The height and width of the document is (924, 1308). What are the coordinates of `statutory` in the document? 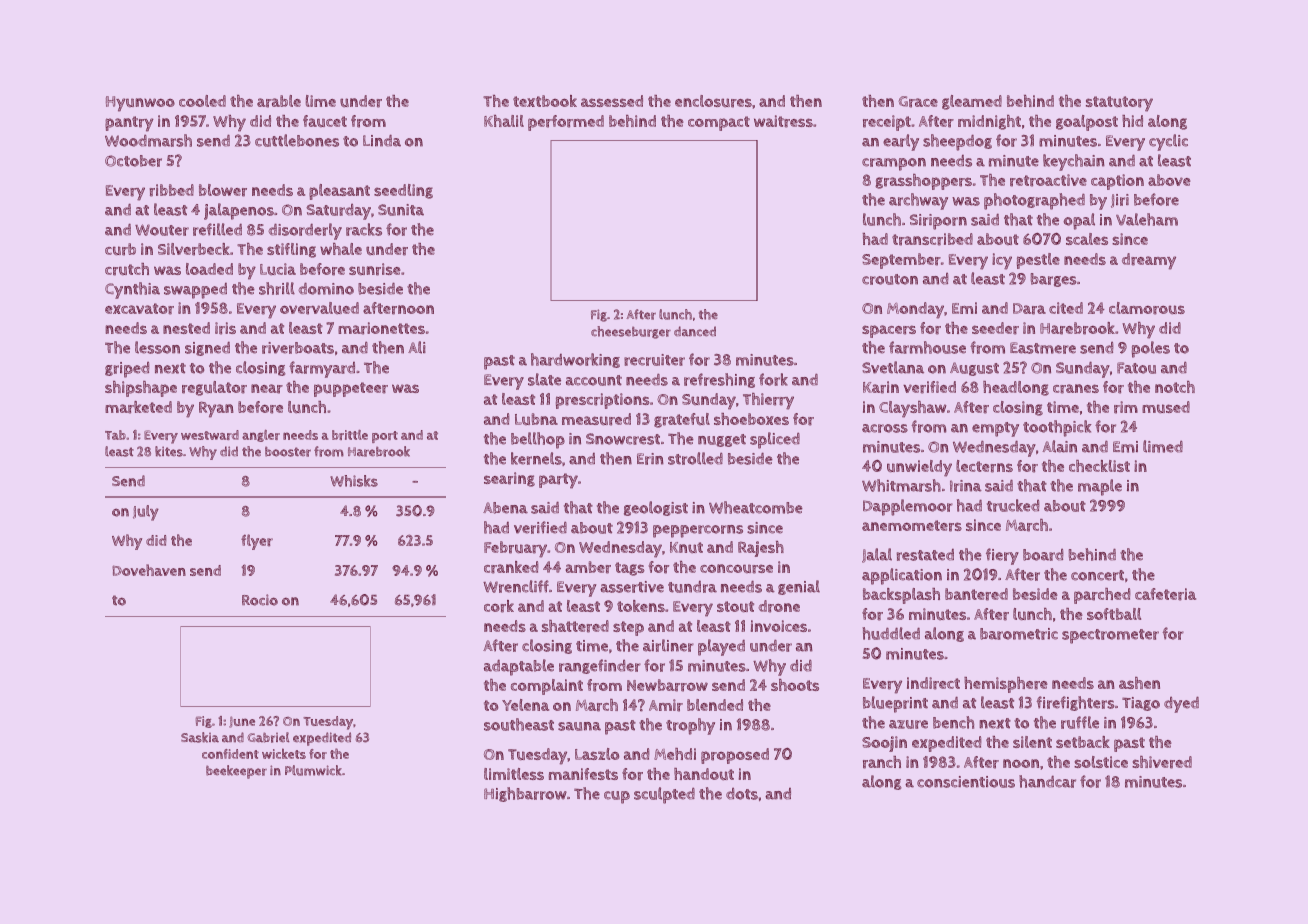 It's located at (1119, 104).
